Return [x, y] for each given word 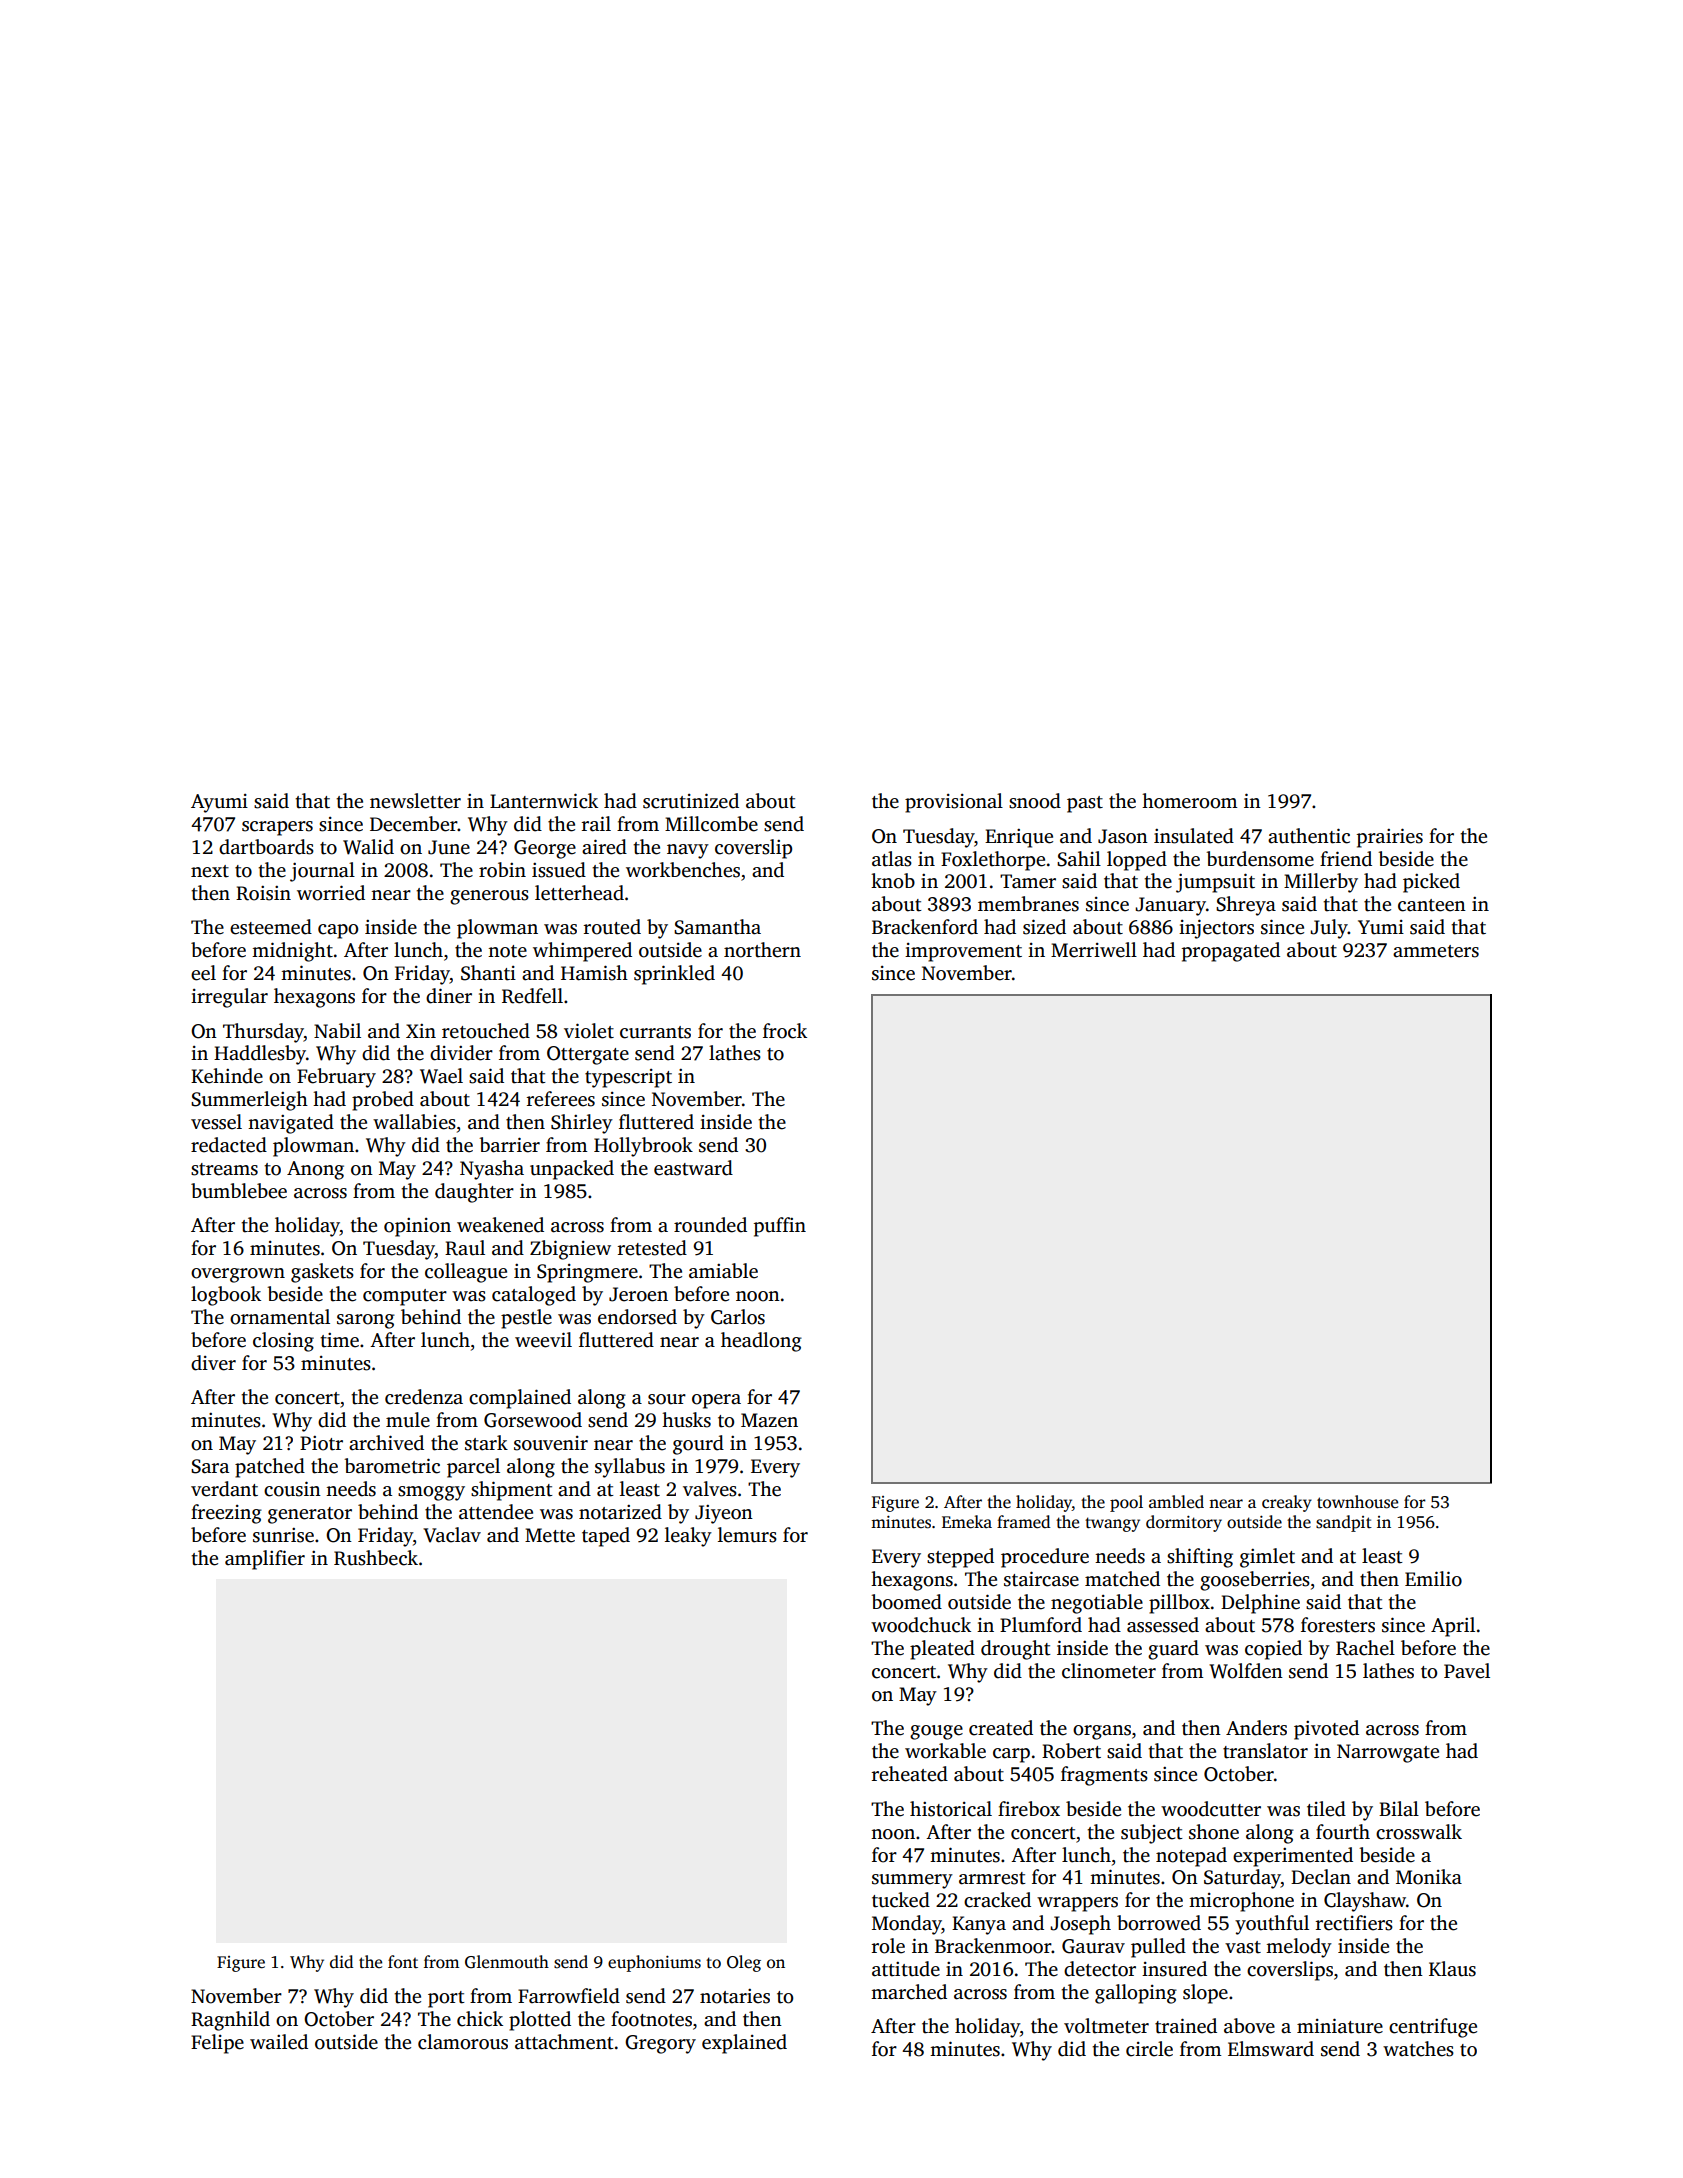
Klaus [1452, 1969]
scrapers [277, 828]
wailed [279, 2042]
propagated [1231, 952]
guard [1173, 1650]
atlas [892, 859]
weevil [543, 1340]
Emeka [967, 1522]
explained [744, 2044]
